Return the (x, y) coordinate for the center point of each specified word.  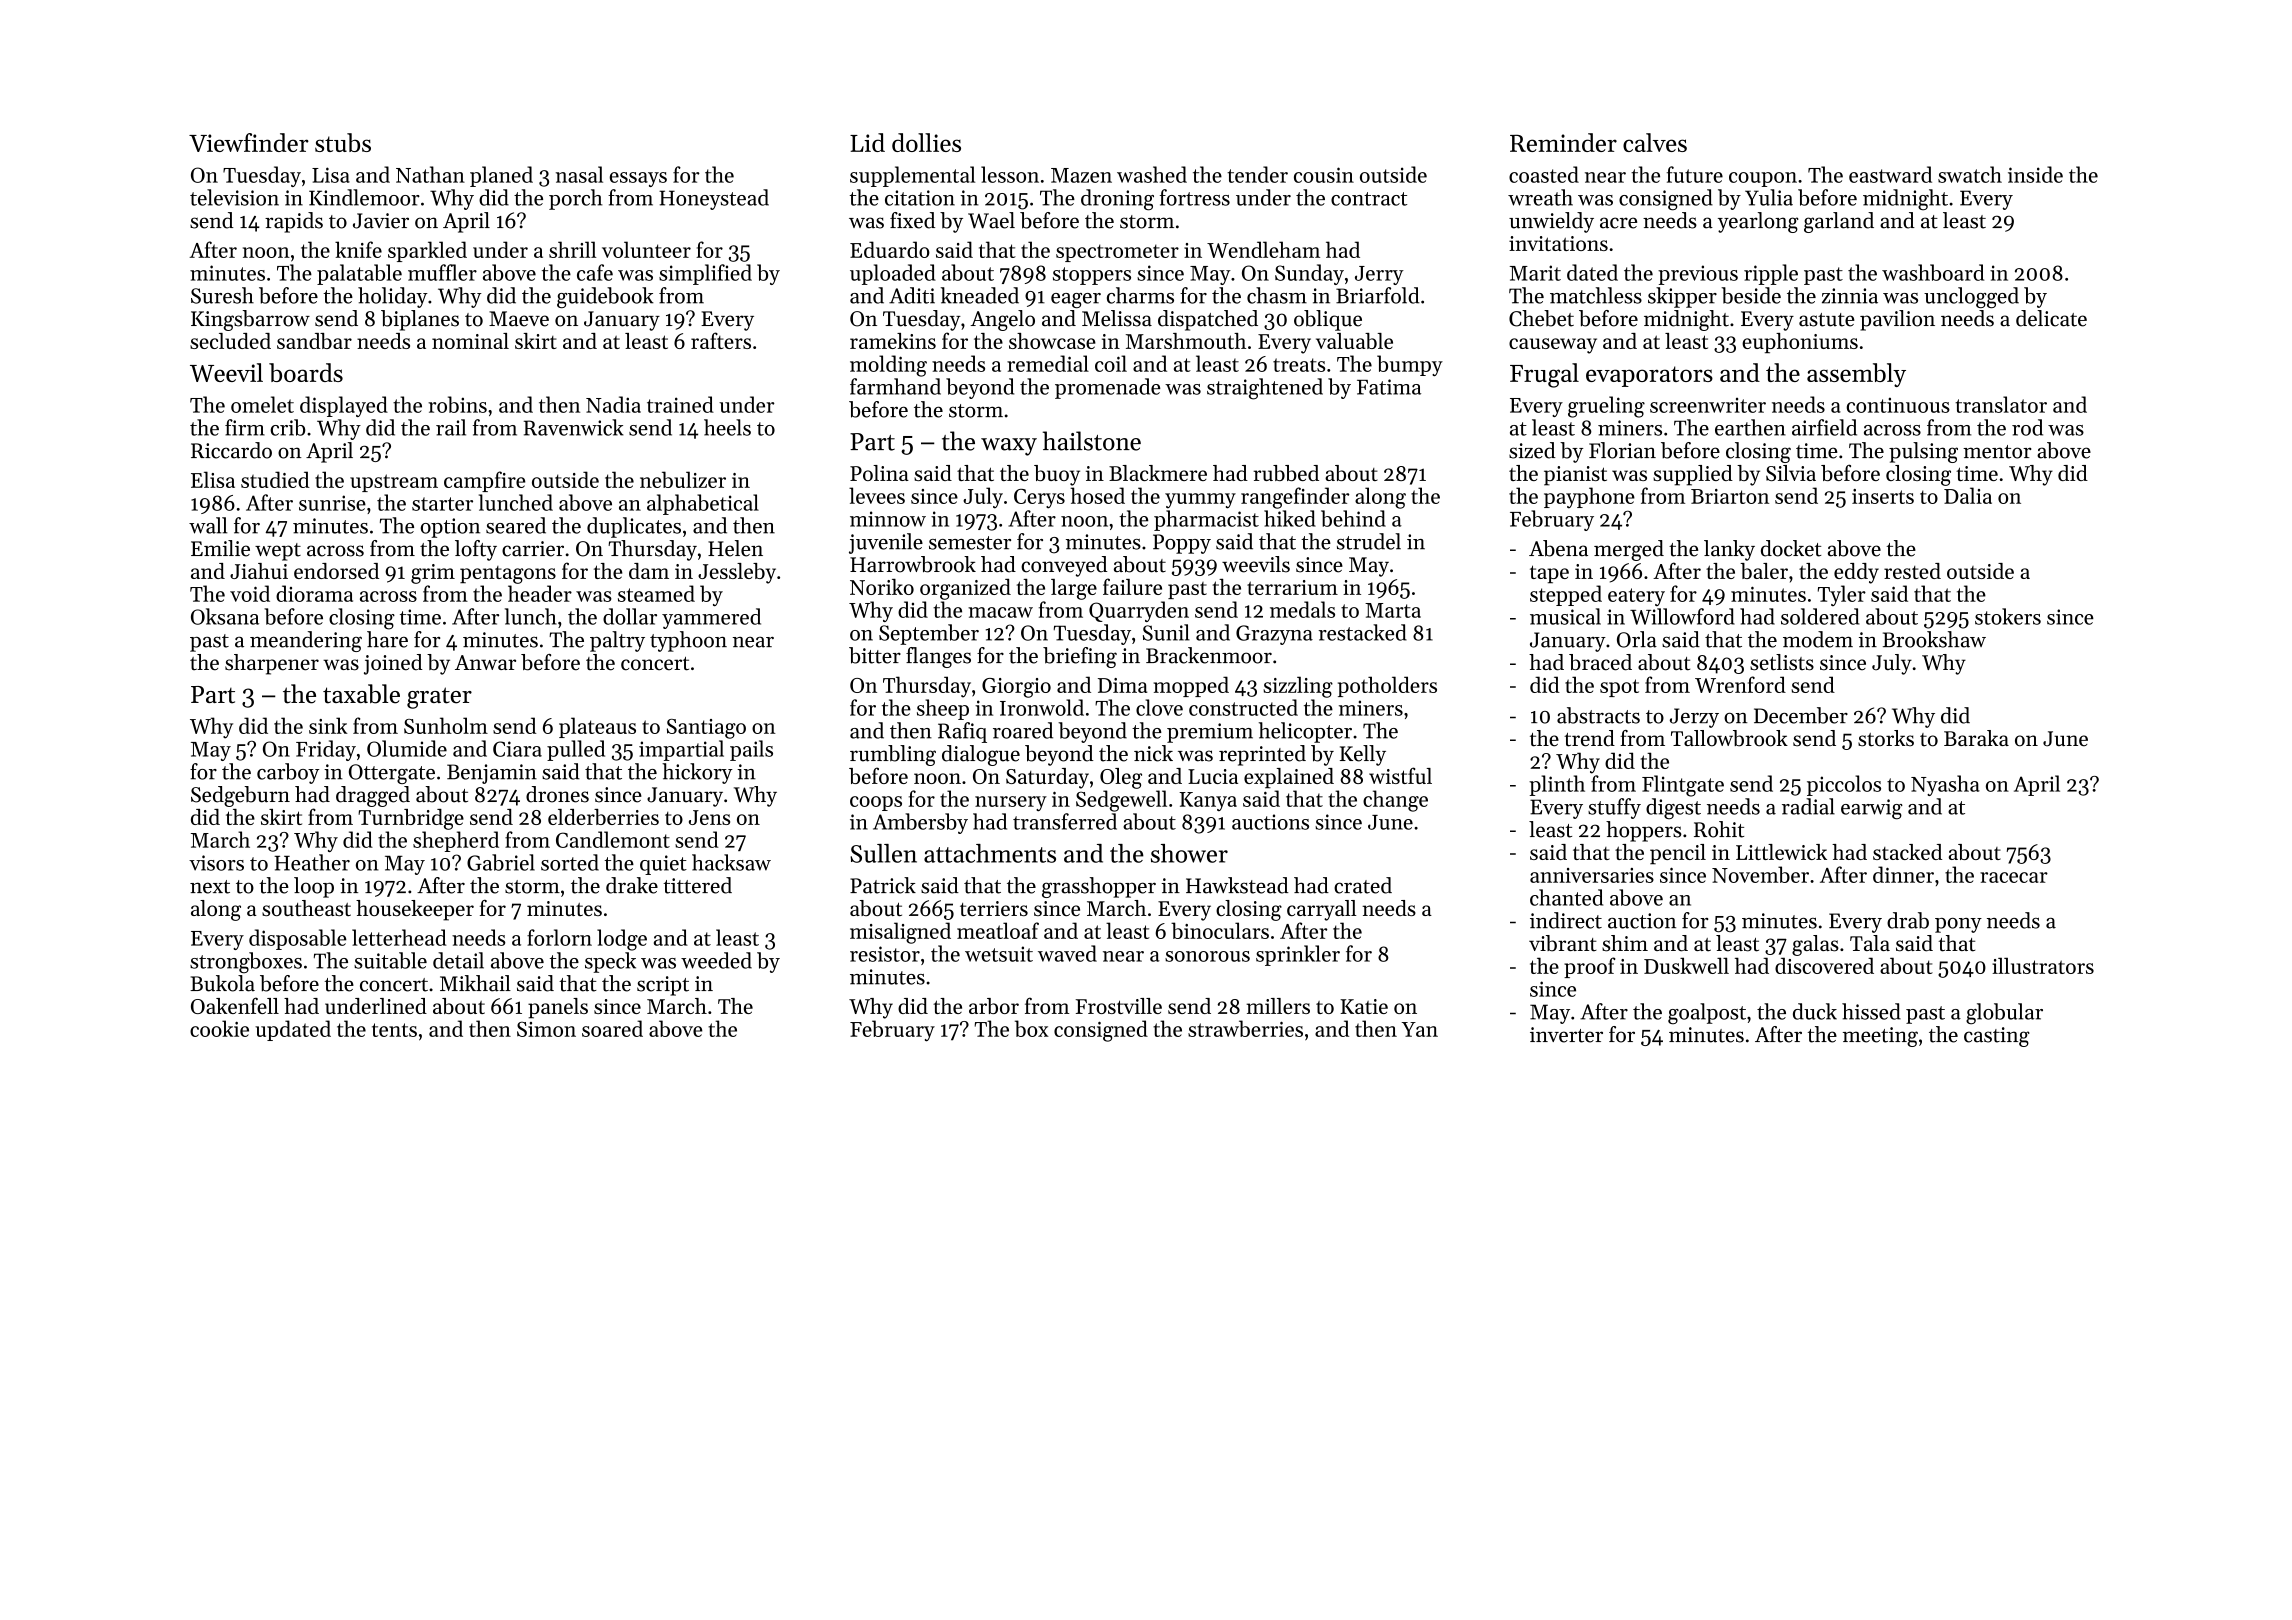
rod (2027, 427)
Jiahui (259, 571)
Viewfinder (249, 142)
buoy (1057, 475)
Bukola (222, 983)
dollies (926, 142)
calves (1655, 142)
